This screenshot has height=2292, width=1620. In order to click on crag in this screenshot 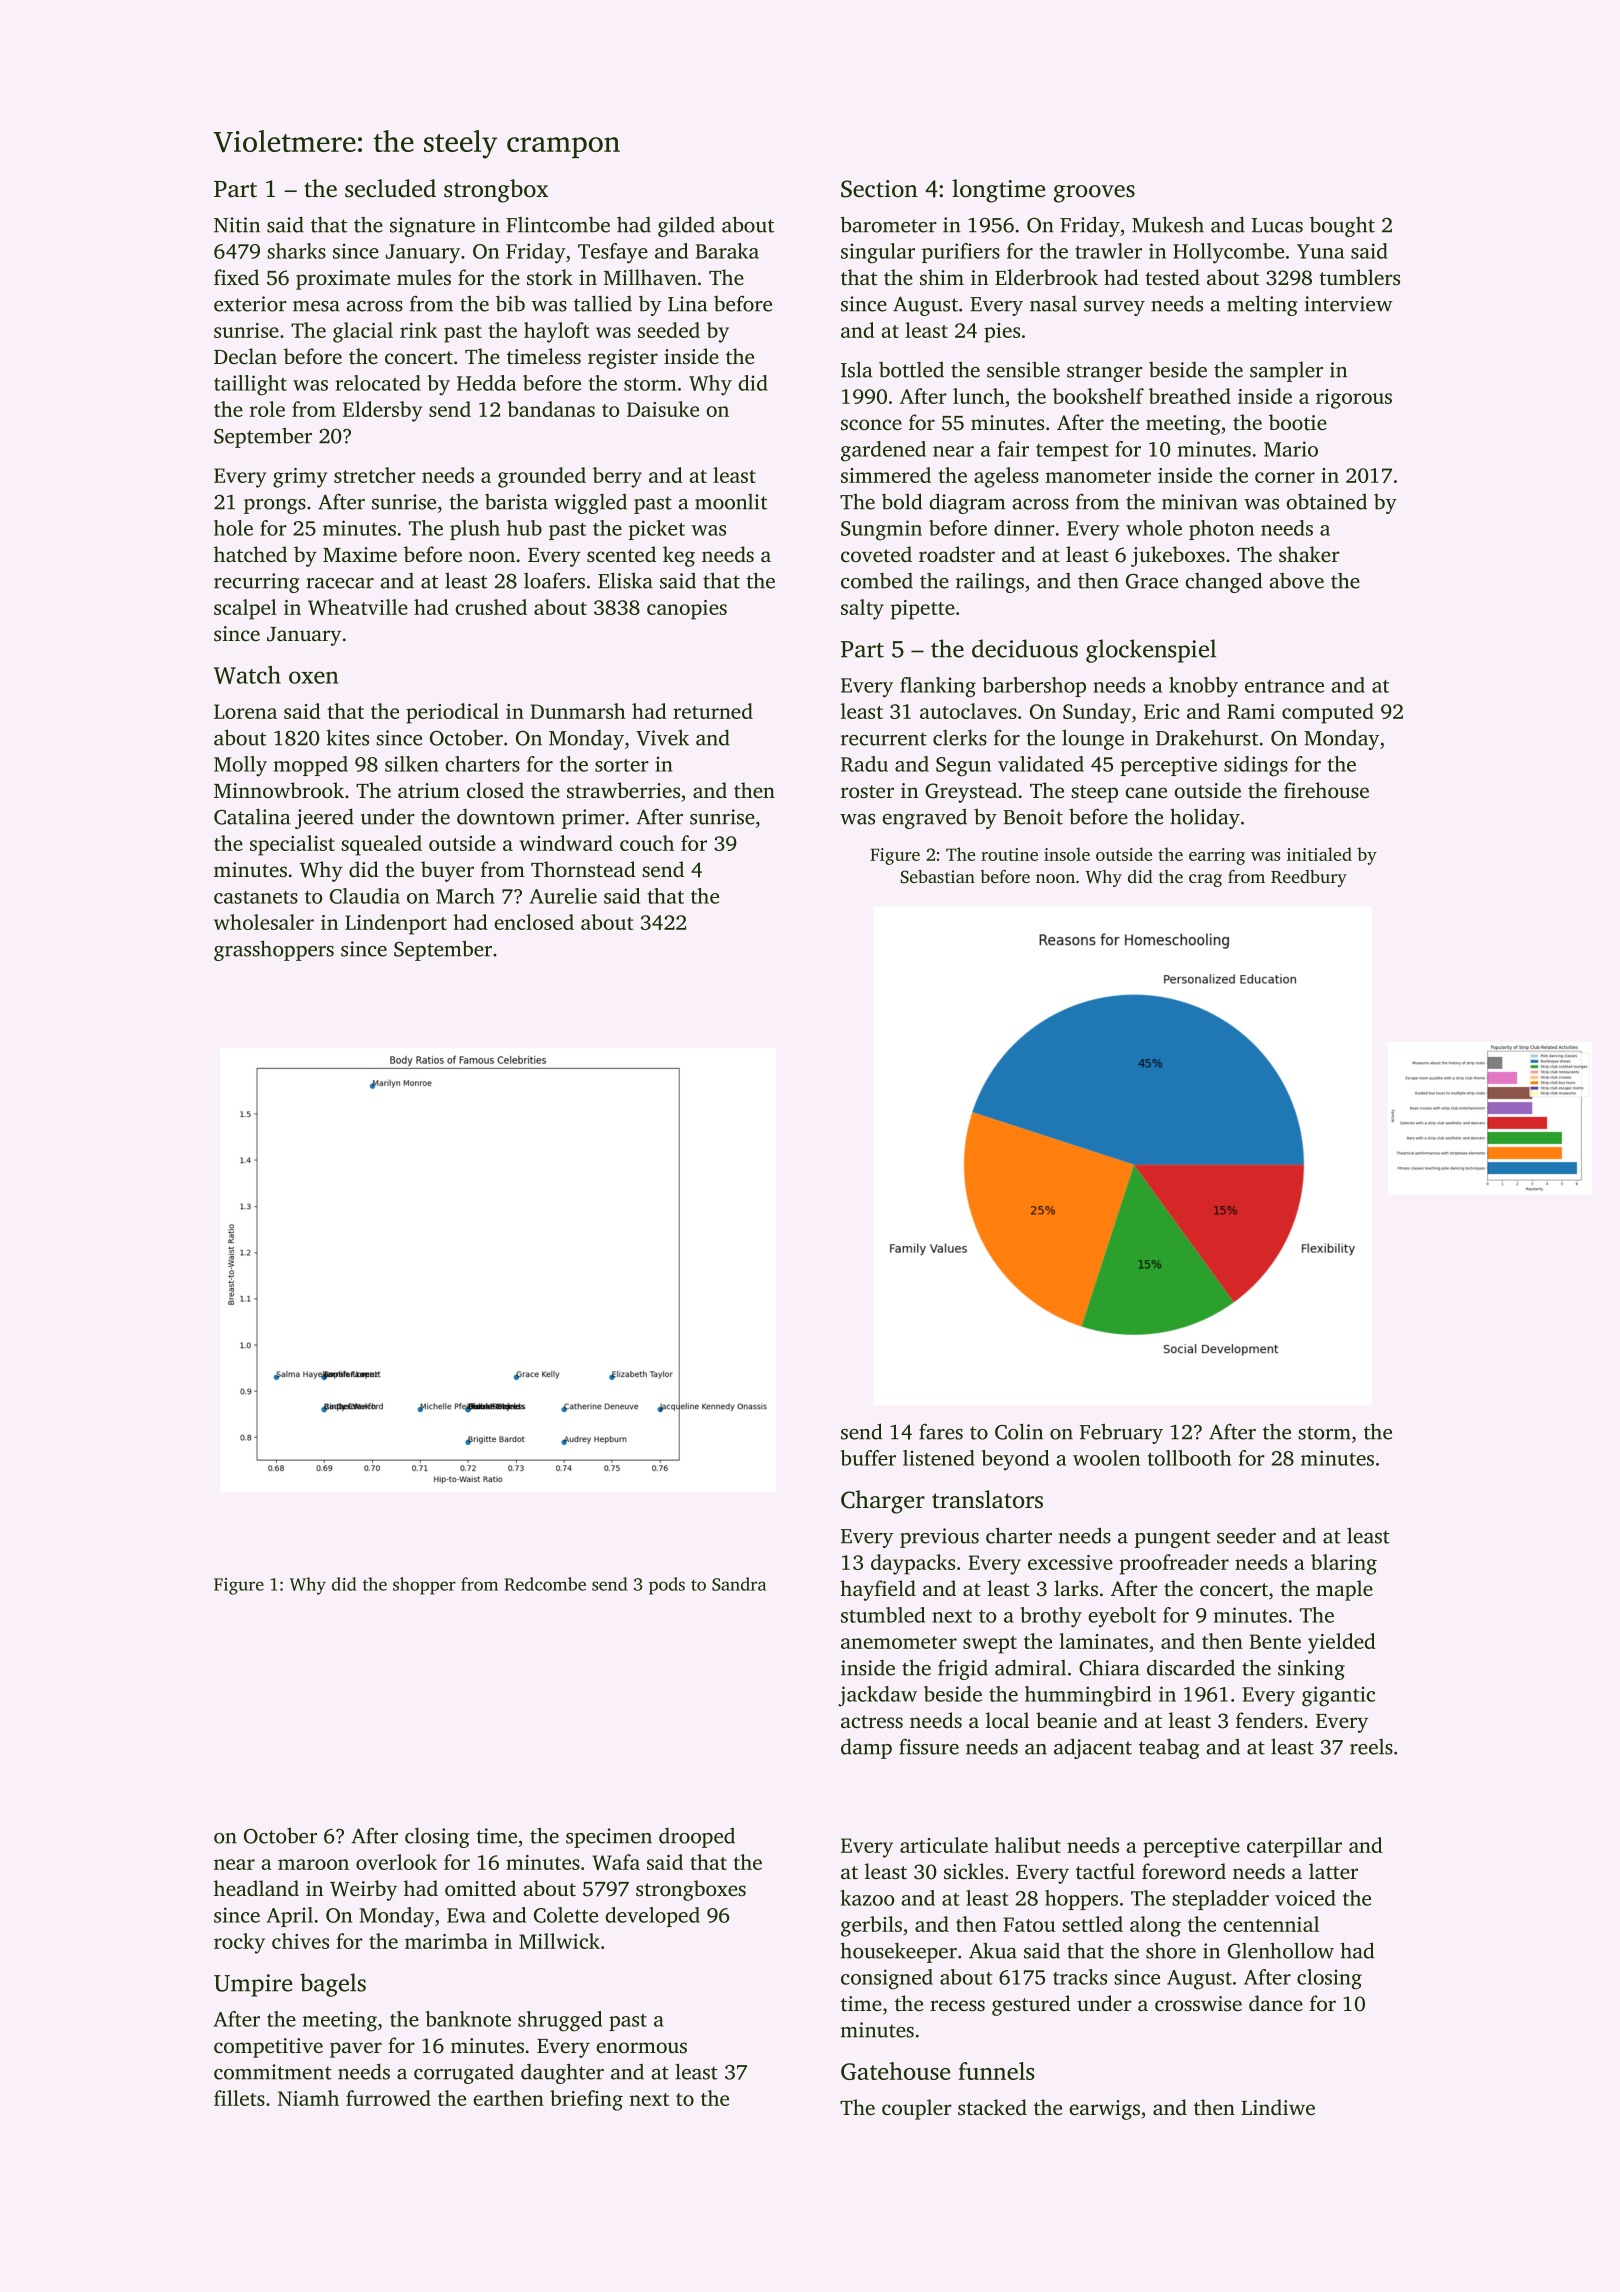, I will do `click(1205, 880)`.
